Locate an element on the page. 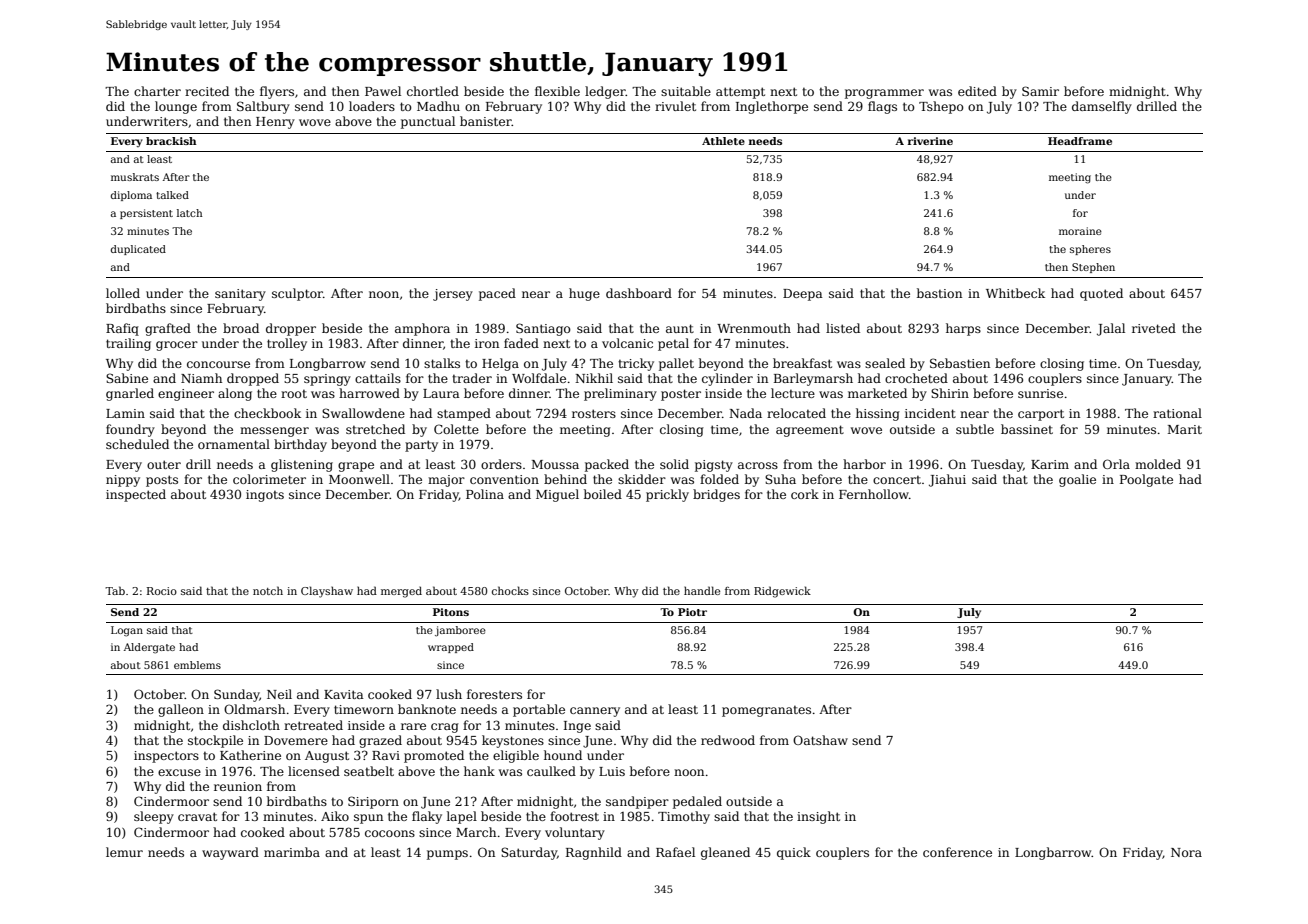 This document has height=924, width=1308. cravat is located at coordinates (197, 816).
